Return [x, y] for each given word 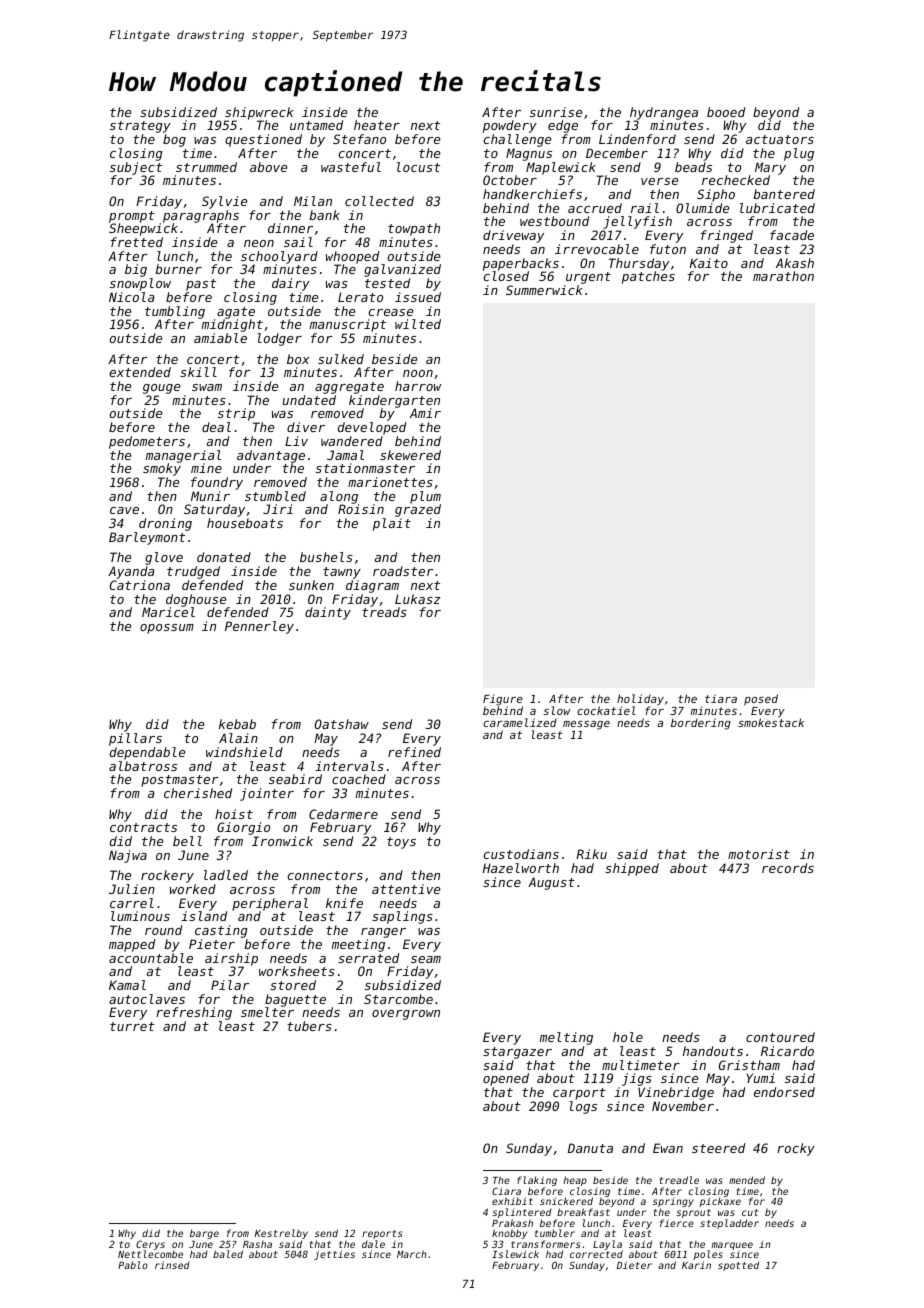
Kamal [127, 985]
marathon [783, 276]
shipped [632, 869]
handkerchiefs [532, 194]
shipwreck [259, 114]
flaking [537, 1181]
